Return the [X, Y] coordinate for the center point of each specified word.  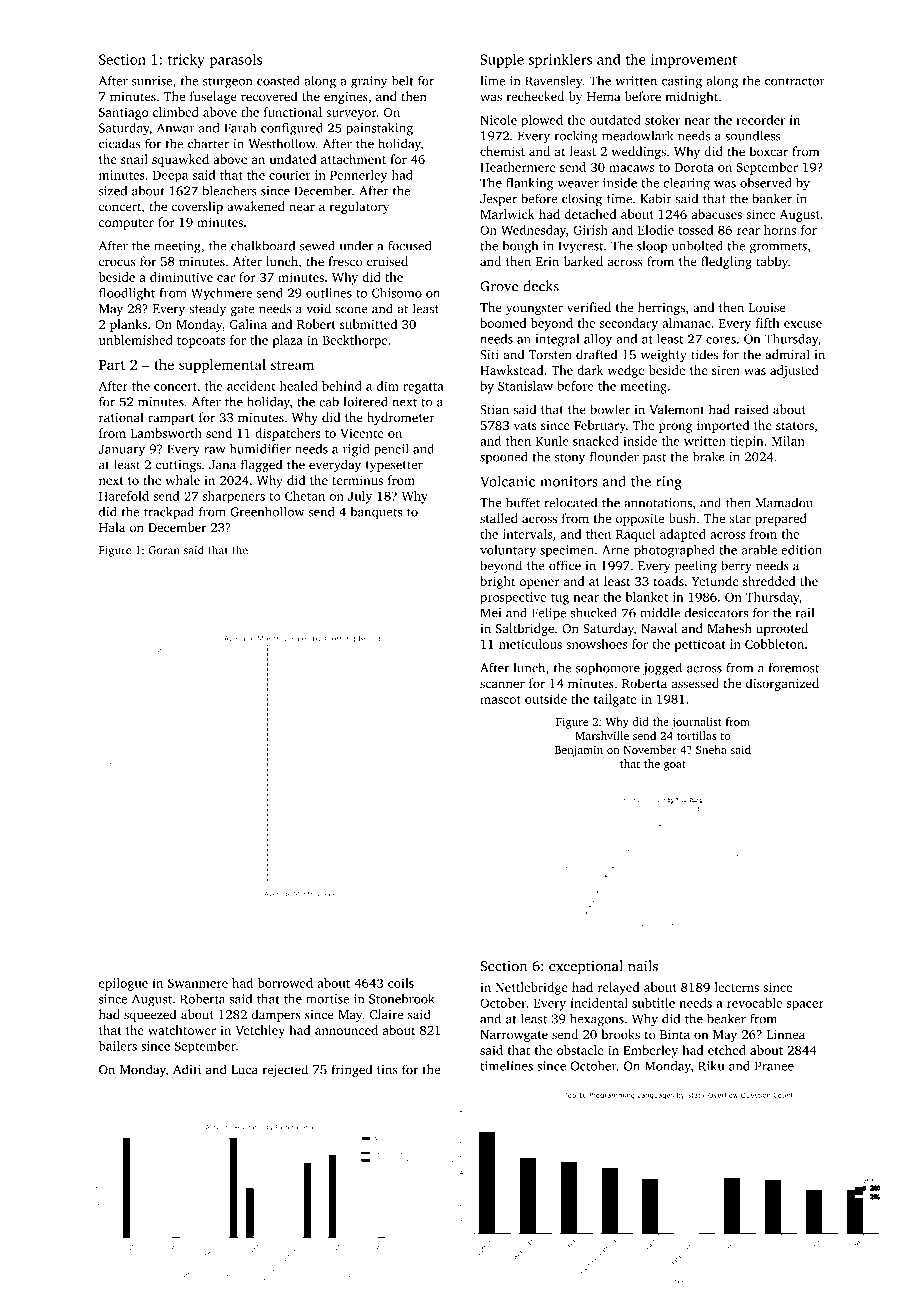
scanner [502, 684]
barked [583, 261]
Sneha [711, 749]
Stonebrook [402, 999]
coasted [278, 80]
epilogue [123, 984]
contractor [795, 81]
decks [541, 286]
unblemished [136, 340]
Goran [164, 550]
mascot [500, 700]
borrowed [285, 983]
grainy [369, 82]
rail [804, 613]
